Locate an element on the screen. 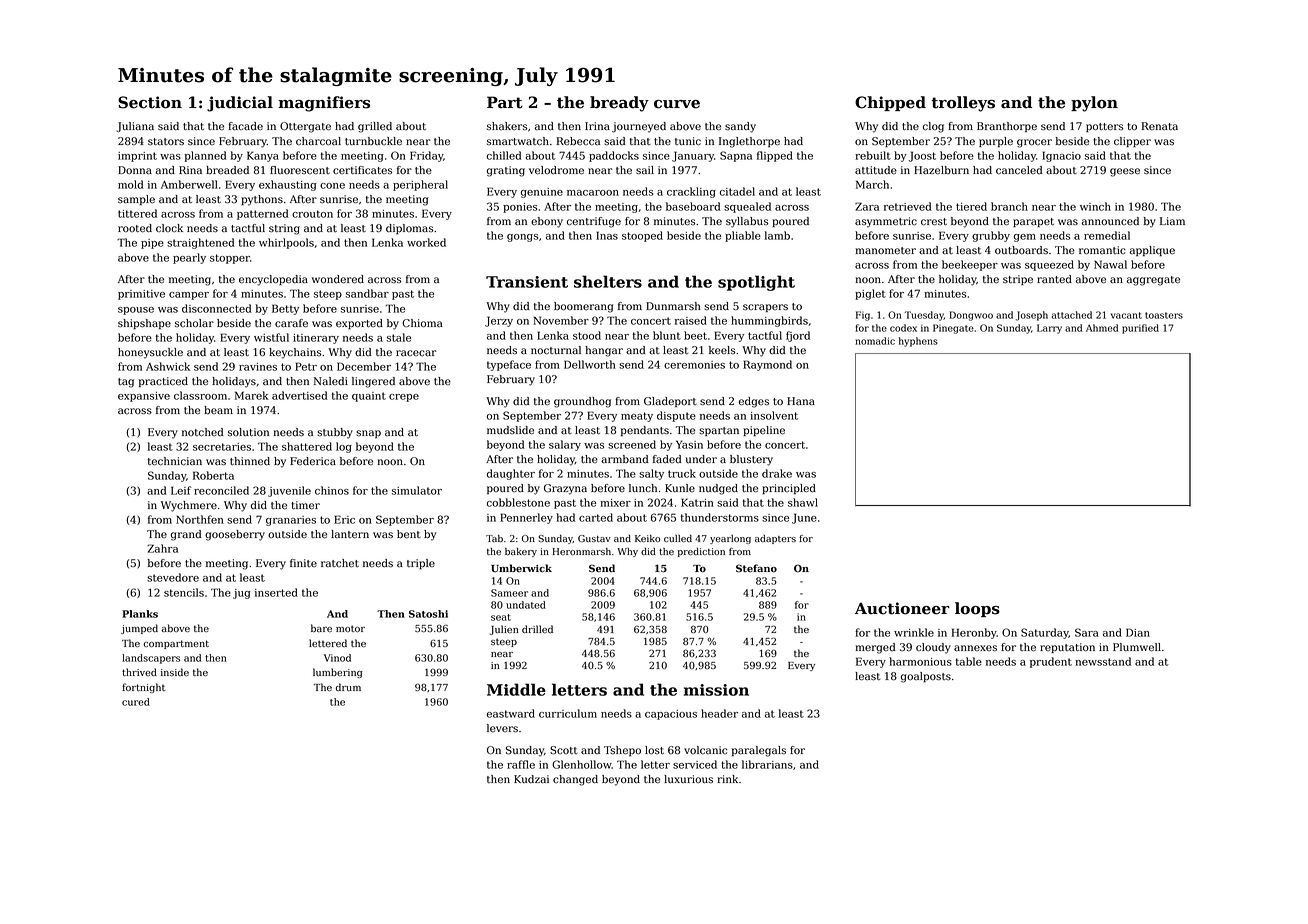 The height and width of the screenshot is (924, 1308). raffle is located at coordinates (521, 764).
